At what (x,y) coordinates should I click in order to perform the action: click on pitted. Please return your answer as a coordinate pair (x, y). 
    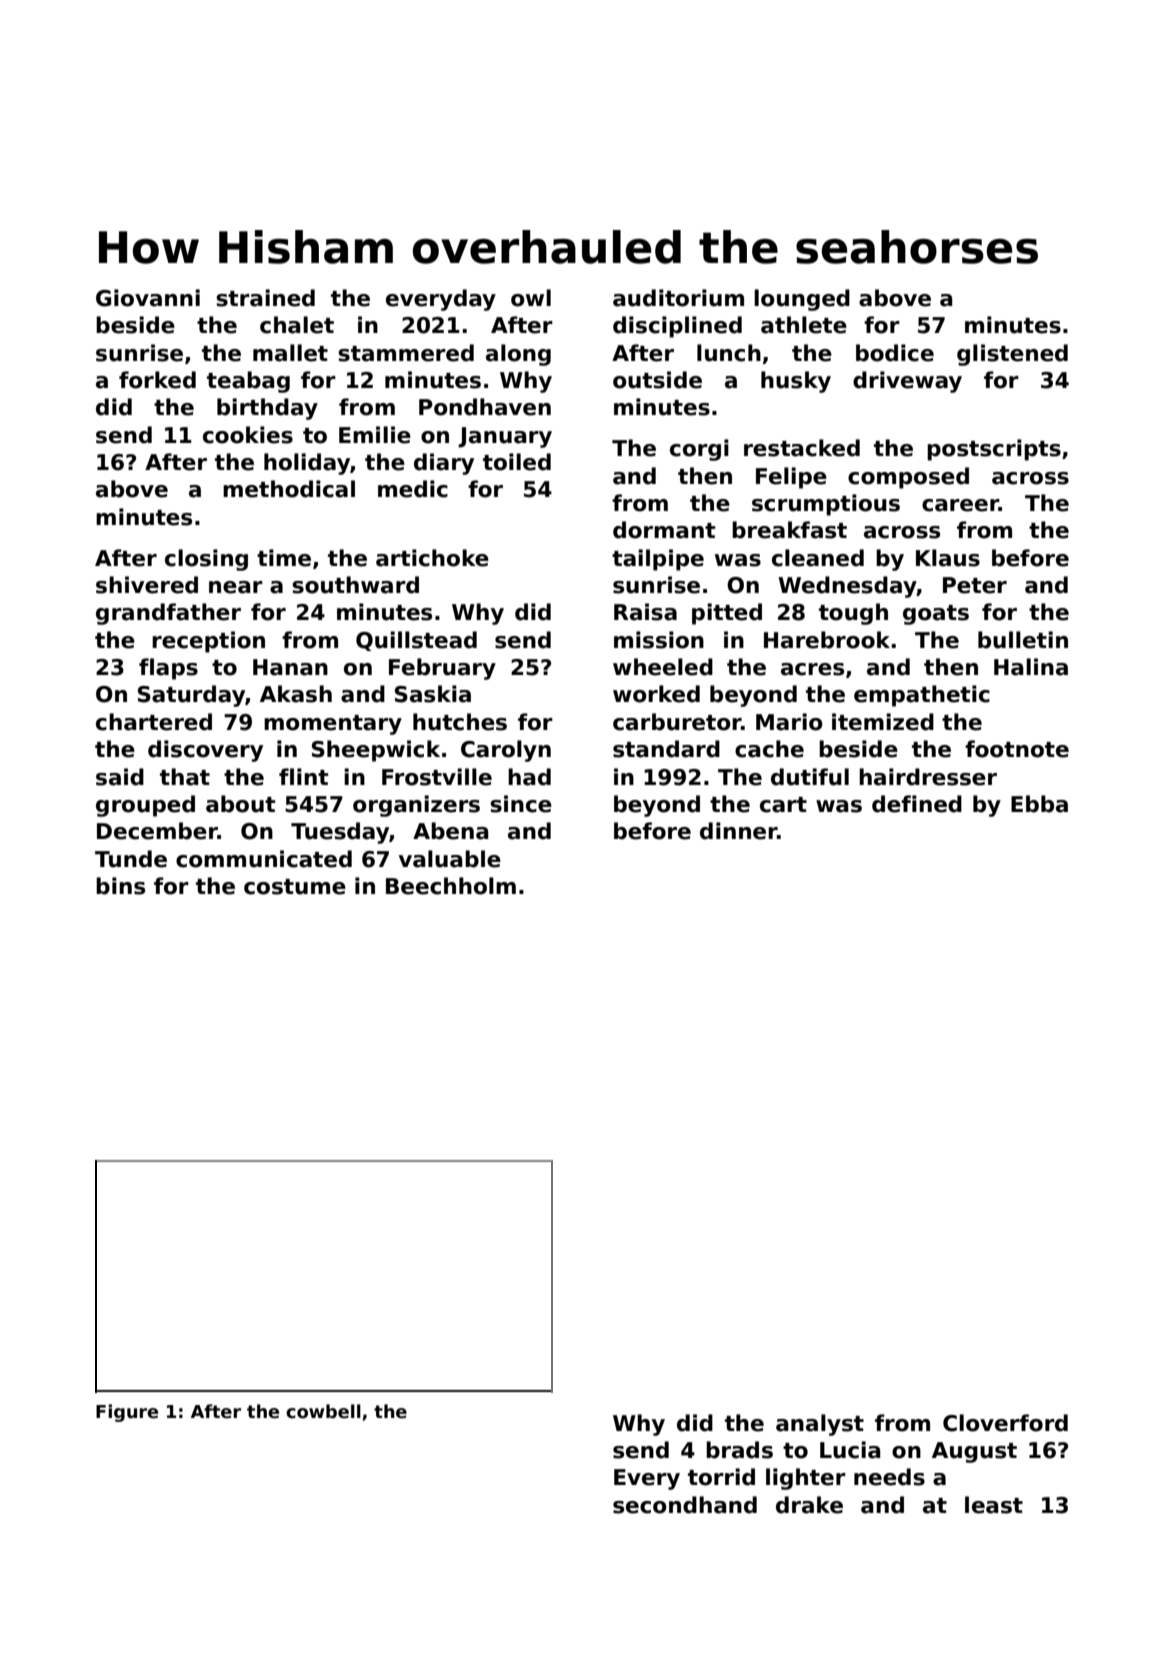
    Looking at the image, I should click on (727, 614).
